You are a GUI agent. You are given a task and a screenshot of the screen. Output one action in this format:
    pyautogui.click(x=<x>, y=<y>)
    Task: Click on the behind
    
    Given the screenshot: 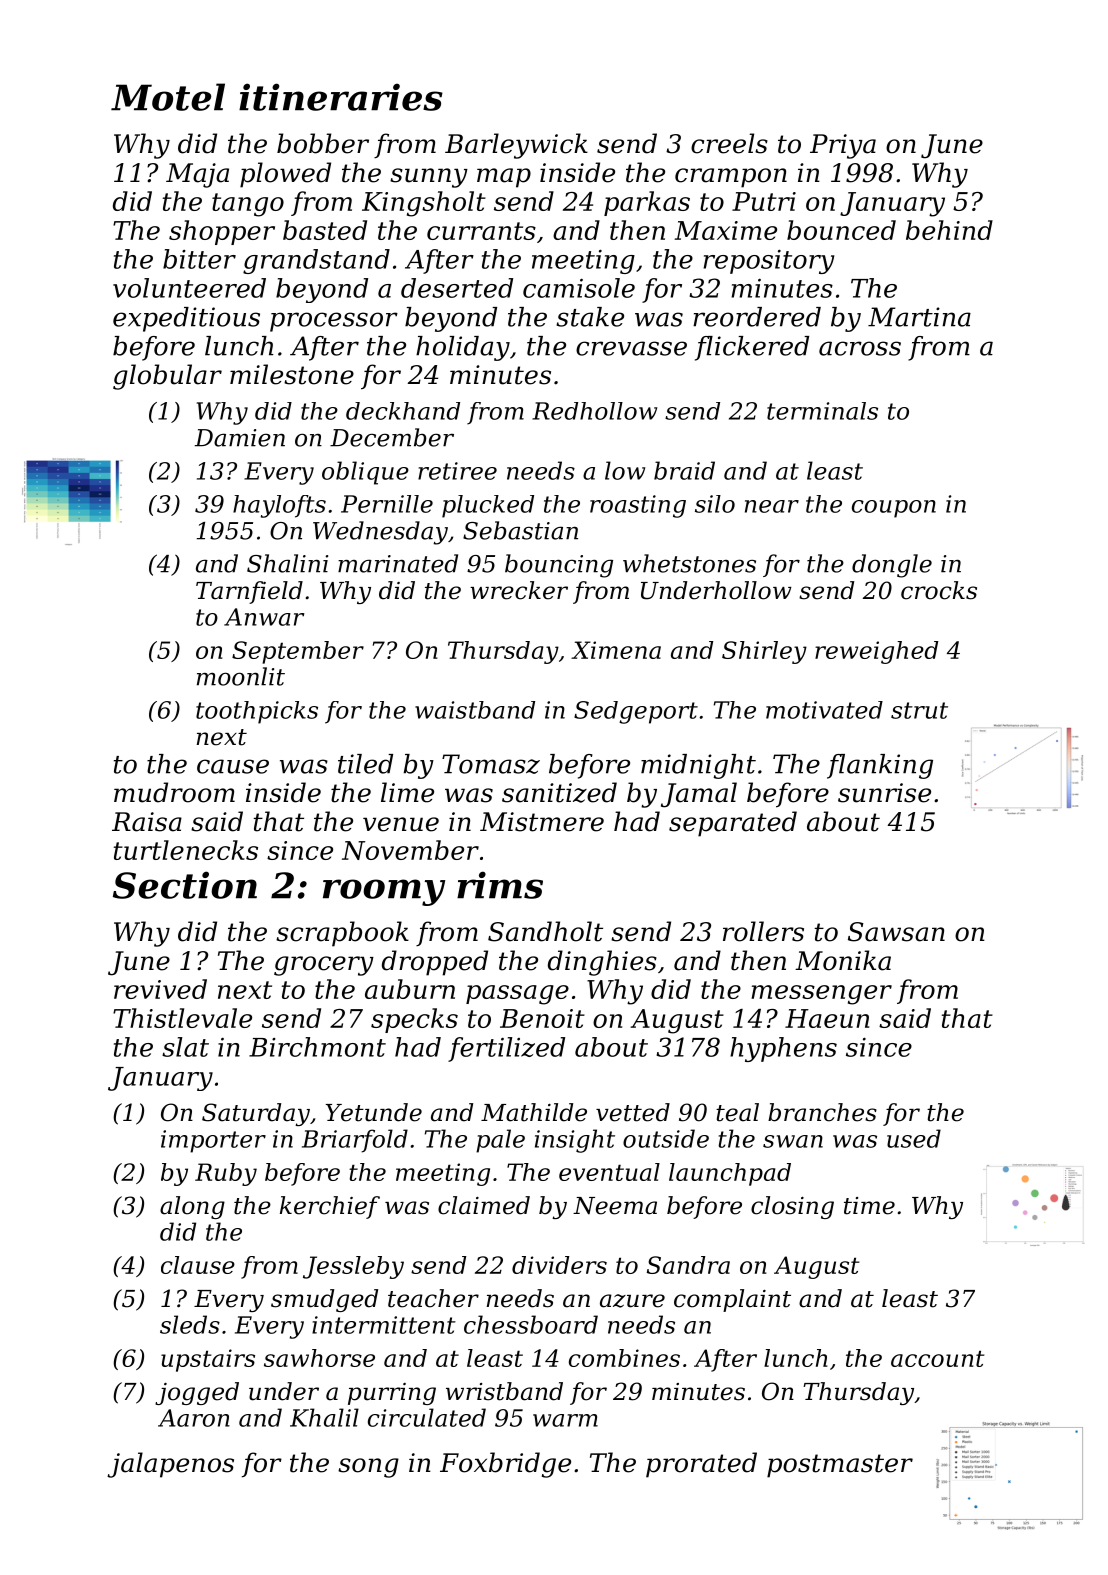 What is the action you would take?
    pyautogui.click(x=949, y=230)
